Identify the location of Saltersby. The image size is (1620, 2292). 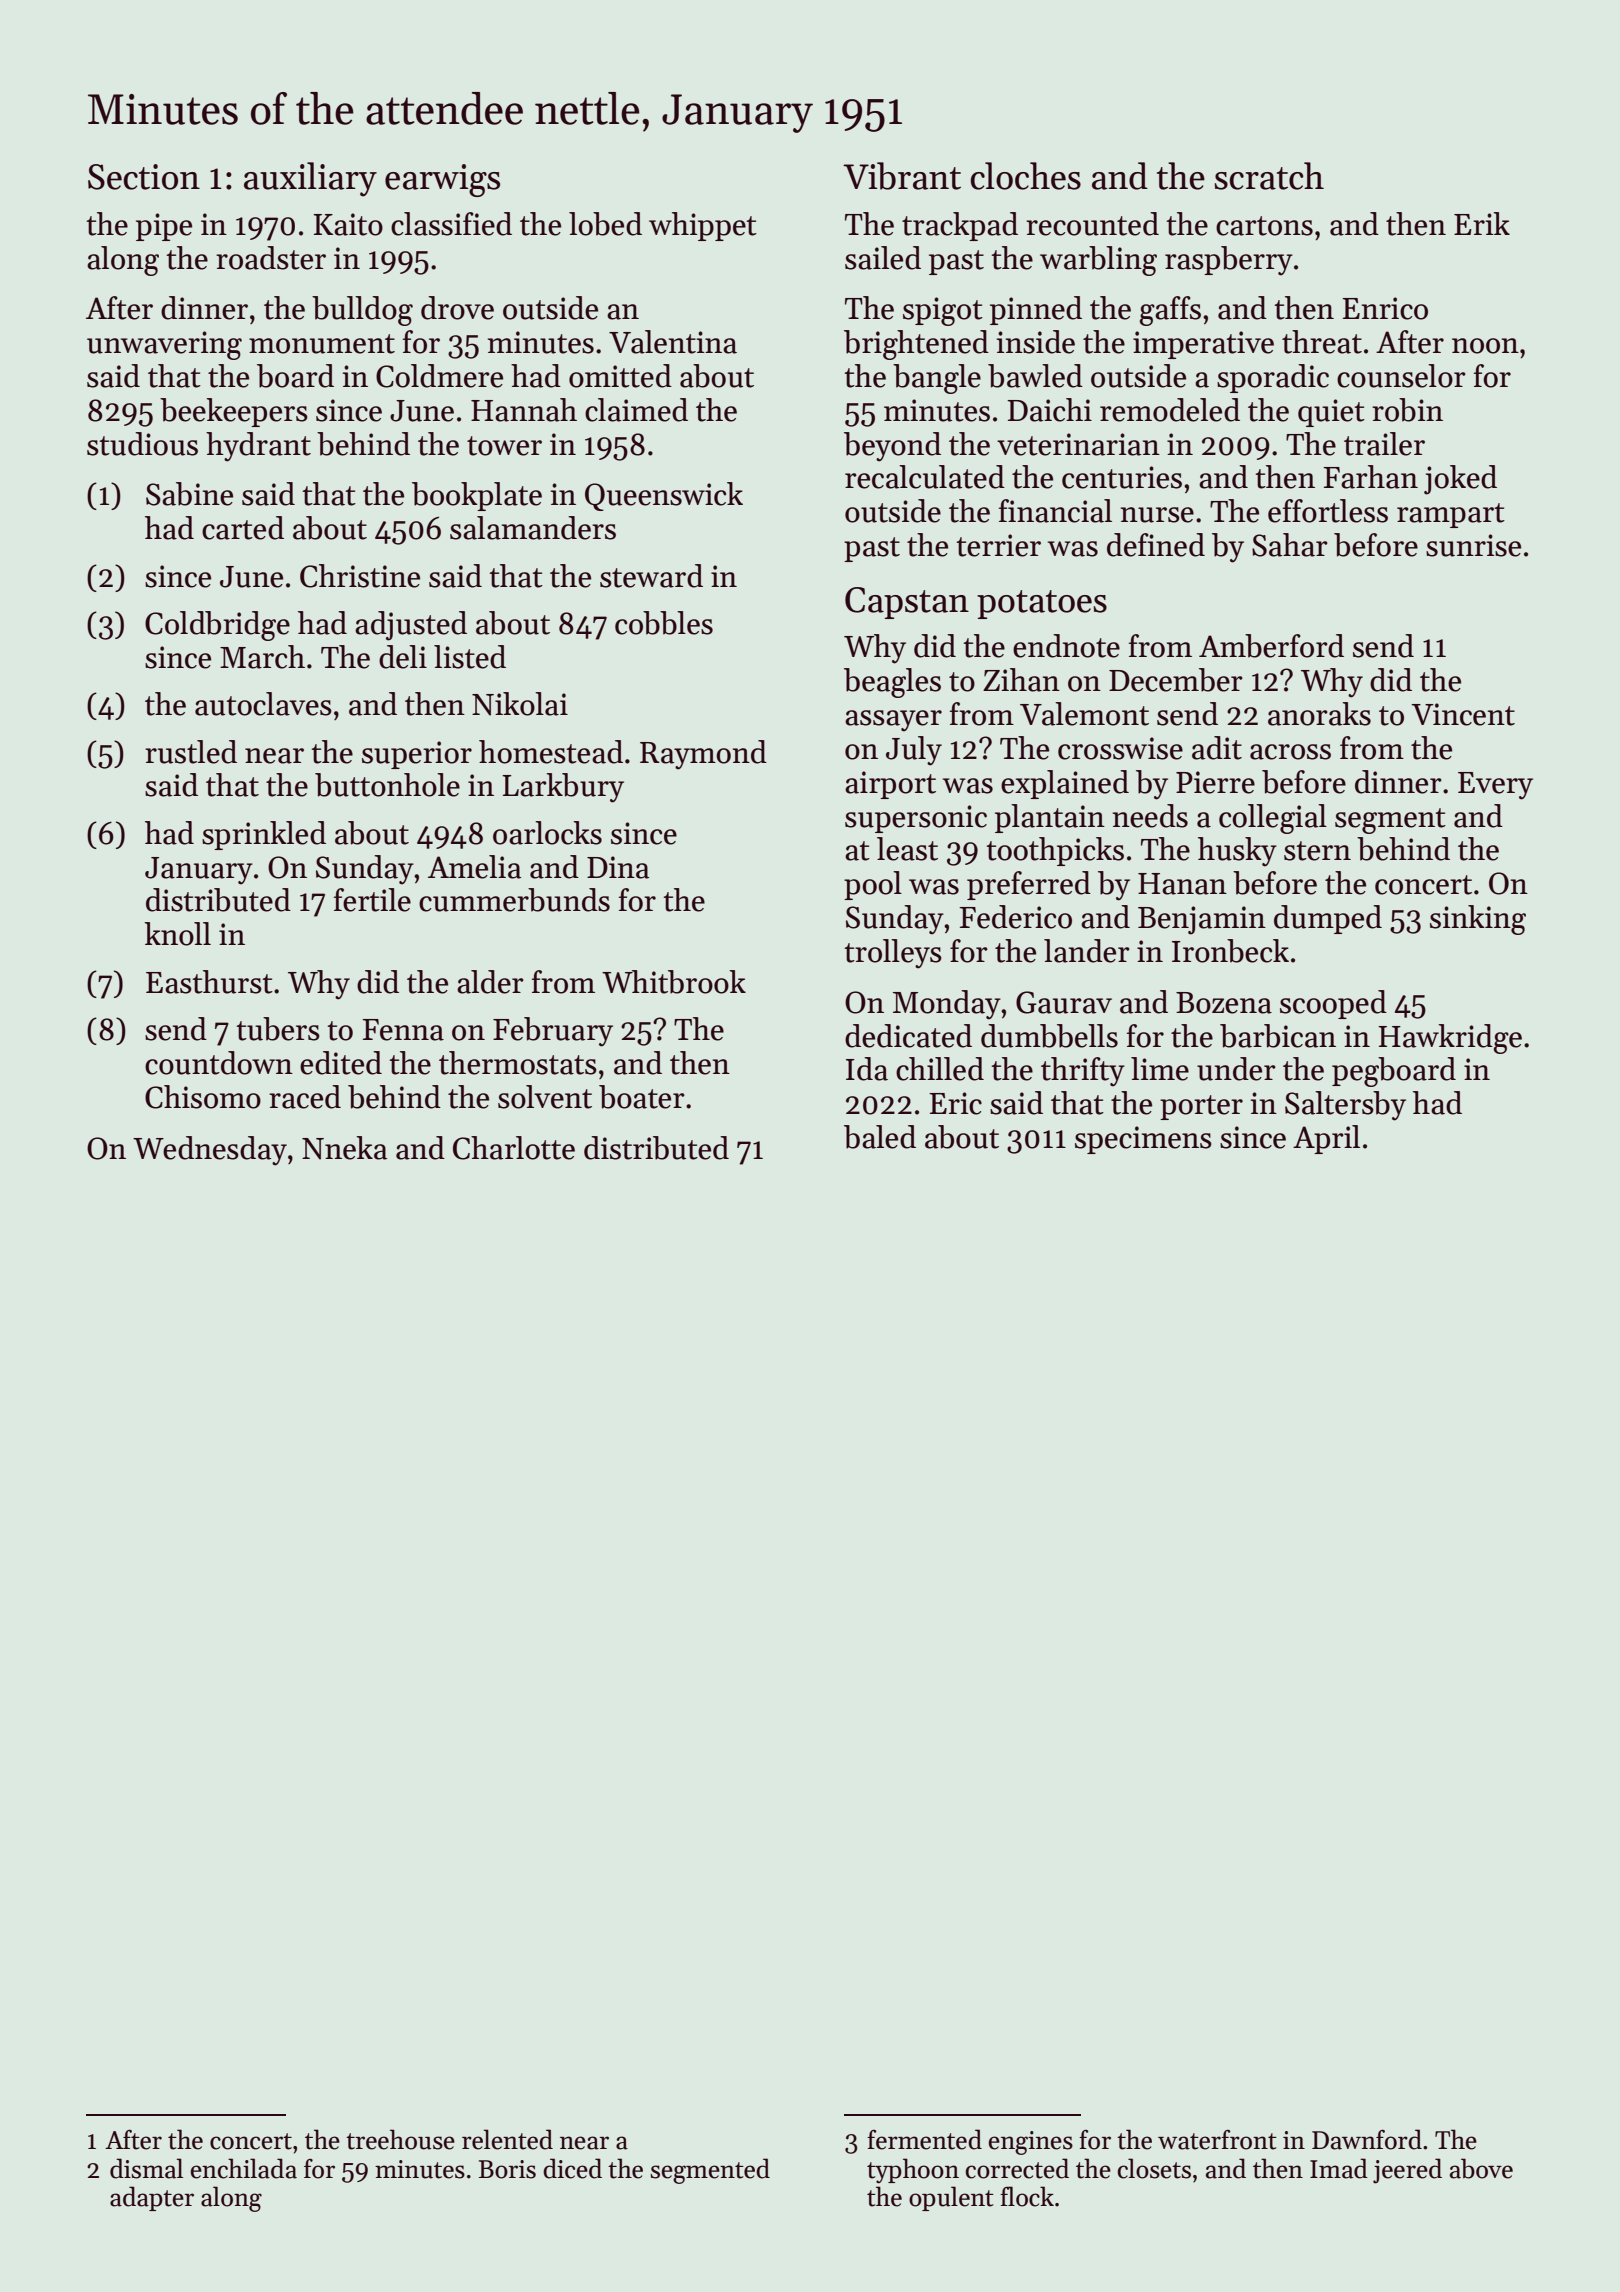
(1345, 1106).
